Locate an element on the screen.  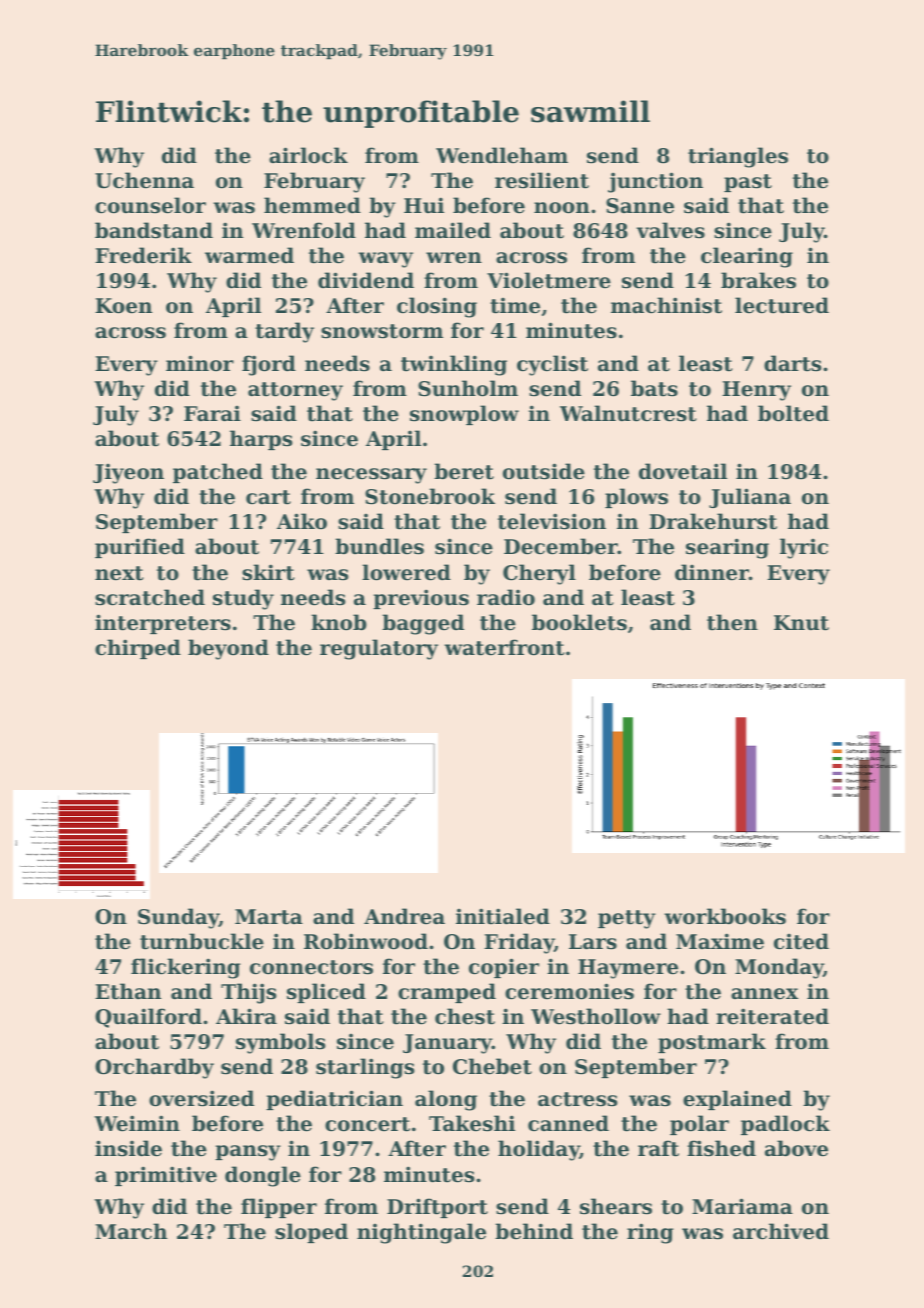
flipper is located at coordinates (279, 1208).
